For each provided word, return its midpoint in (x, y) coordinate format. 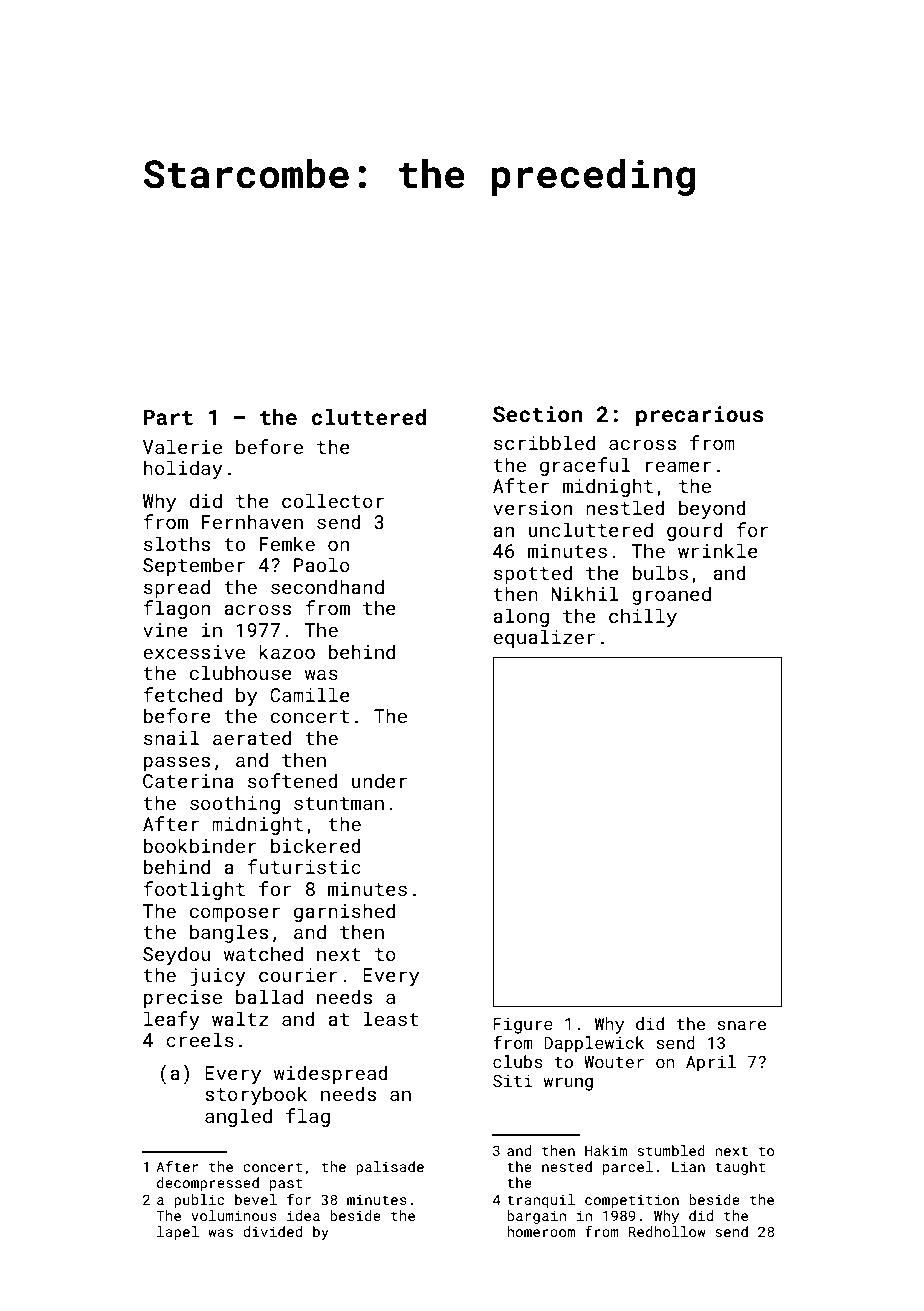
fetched (182, 694)
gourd (695, 531)
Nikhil (585, 593)
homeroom (541, 1231)
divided (272, 1231)
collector (333, 500)
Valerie (182, 446)
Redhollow (667, 1231)
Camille (310, 694)
